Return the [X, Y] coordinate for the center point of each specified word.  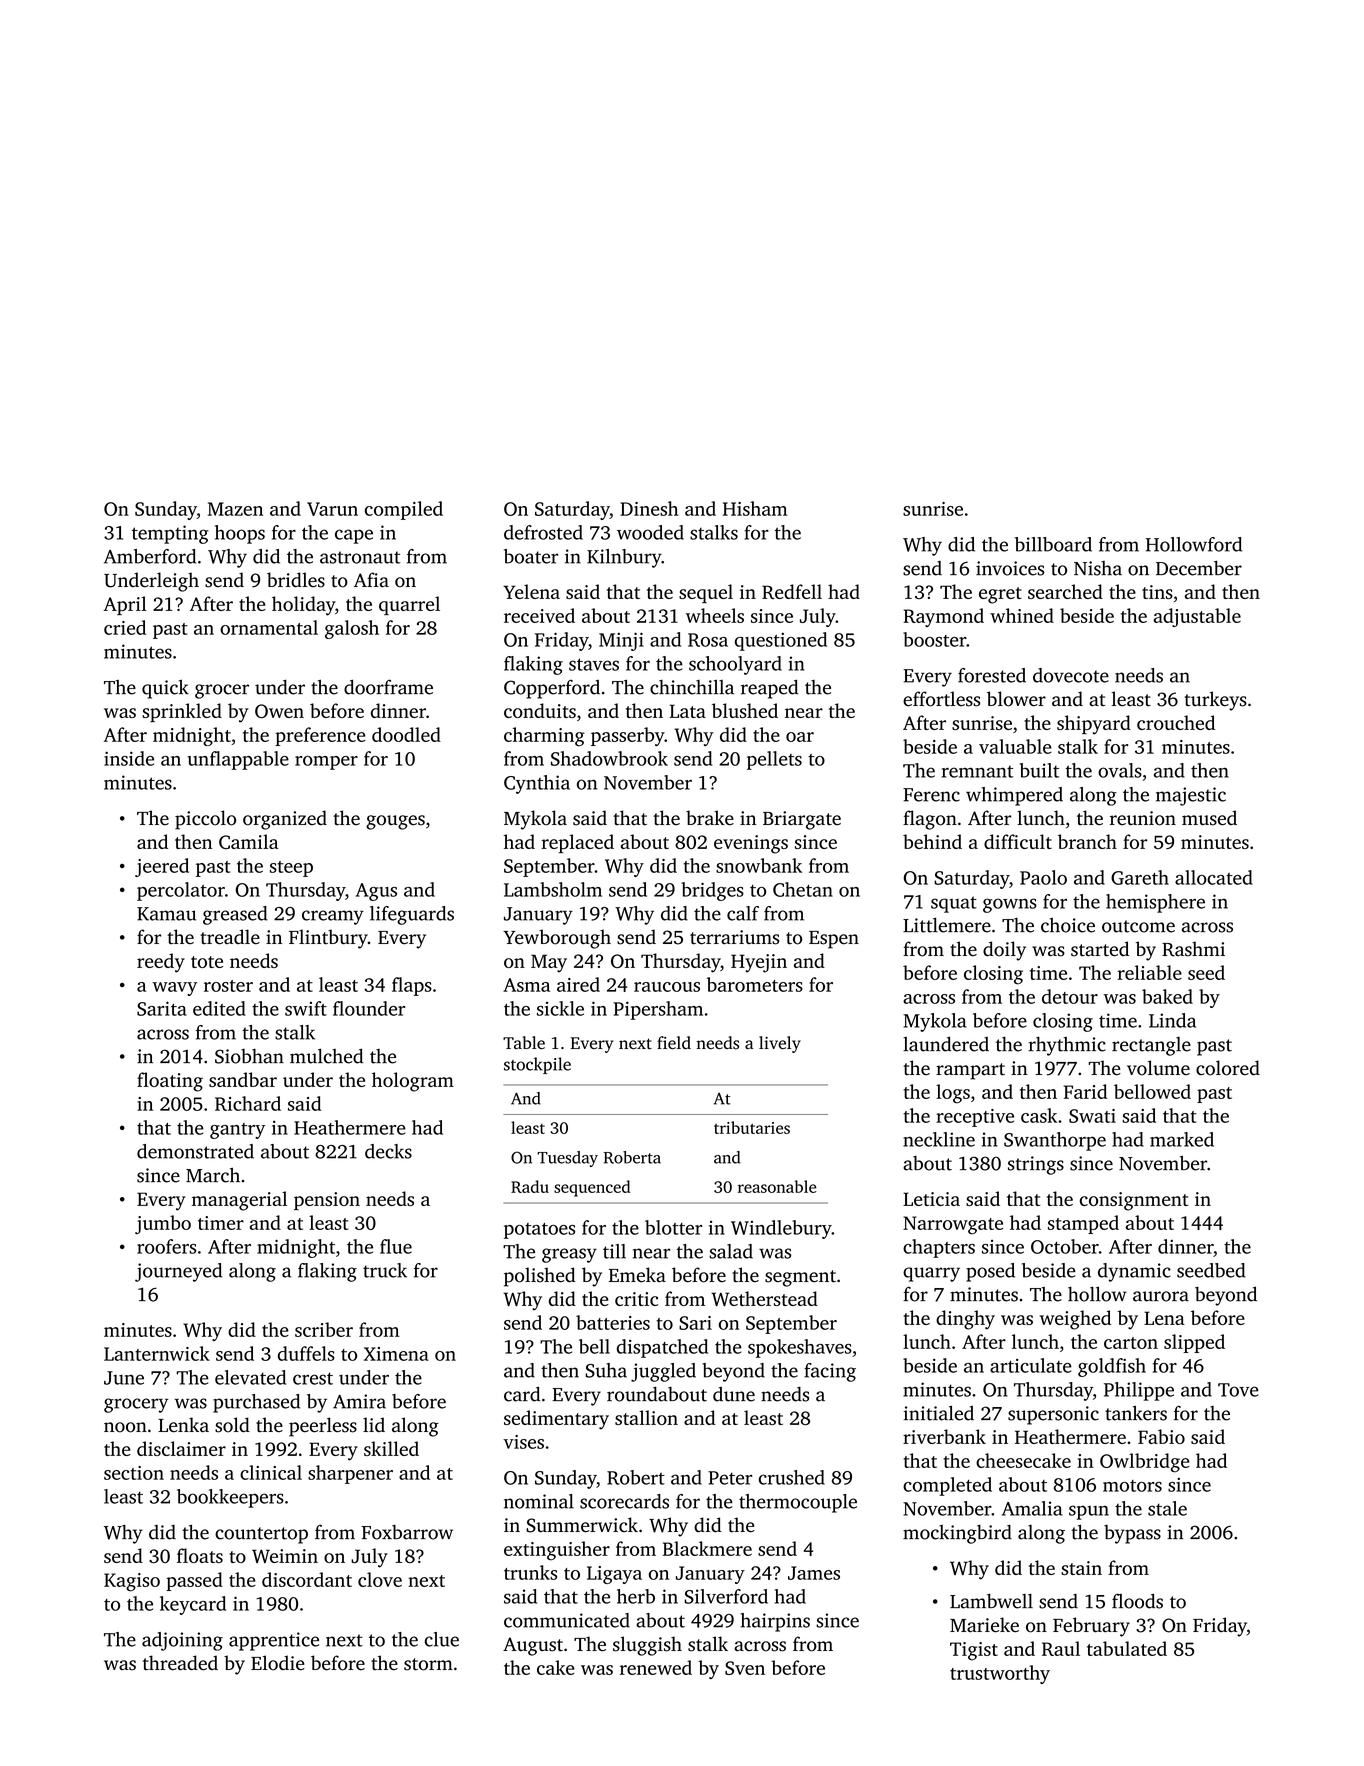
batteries [613, 1322]
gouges [395, 822]
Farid [1086, 1091]
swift [306, 1008]
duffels [306, 1353]
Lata [687, 711]
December [1199, 568]
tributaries [752, 1127]
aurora [1161, 1296]
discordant [307, 1579]
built [1039, 770]
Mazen [235, 509]
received [539, 615]
